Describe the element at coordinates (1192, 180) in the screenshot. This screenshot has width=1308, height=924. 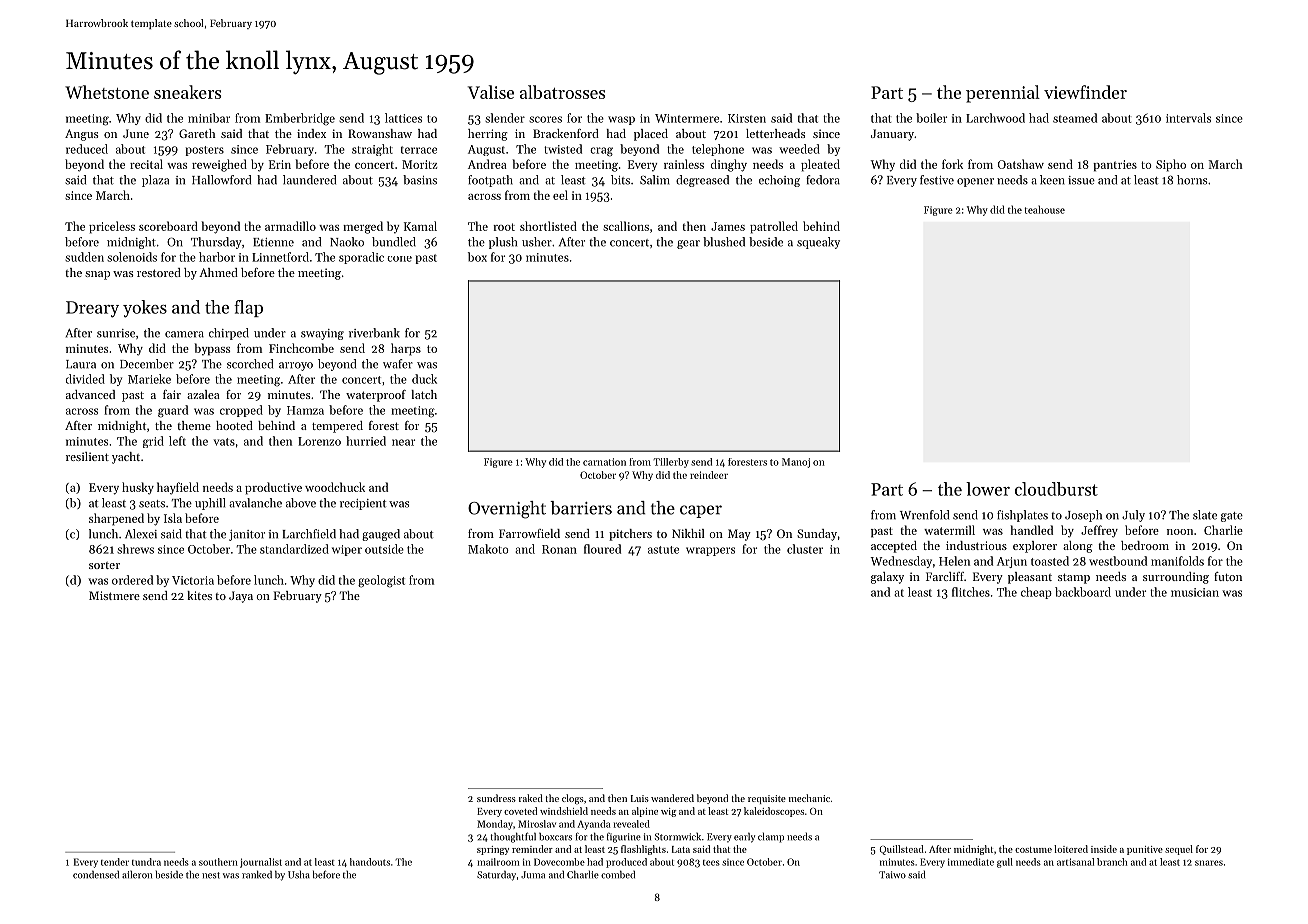
I see `horns` at that location.
